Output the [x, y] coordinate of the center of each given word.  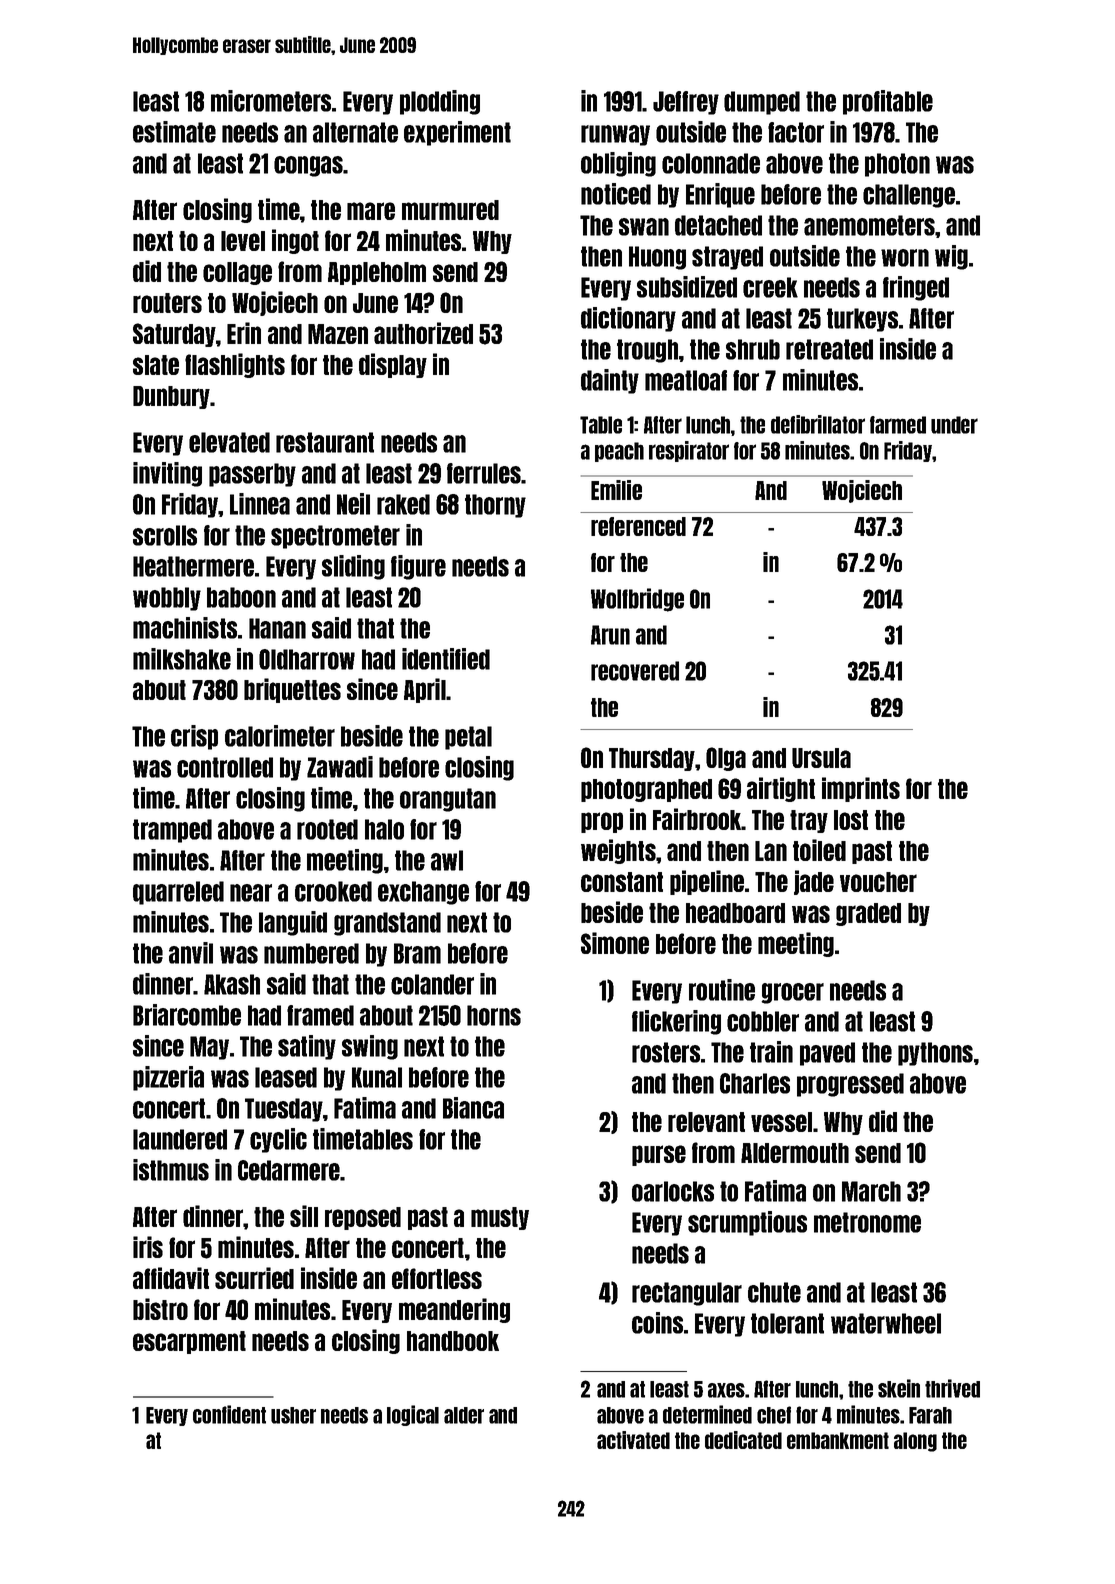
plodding [440, 102]
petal [468, 738]
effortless [437, 1278]
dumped [762, 103]
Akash [232, 984]
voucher [878, 882]
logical [413, 1415]
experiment [457, 133]
